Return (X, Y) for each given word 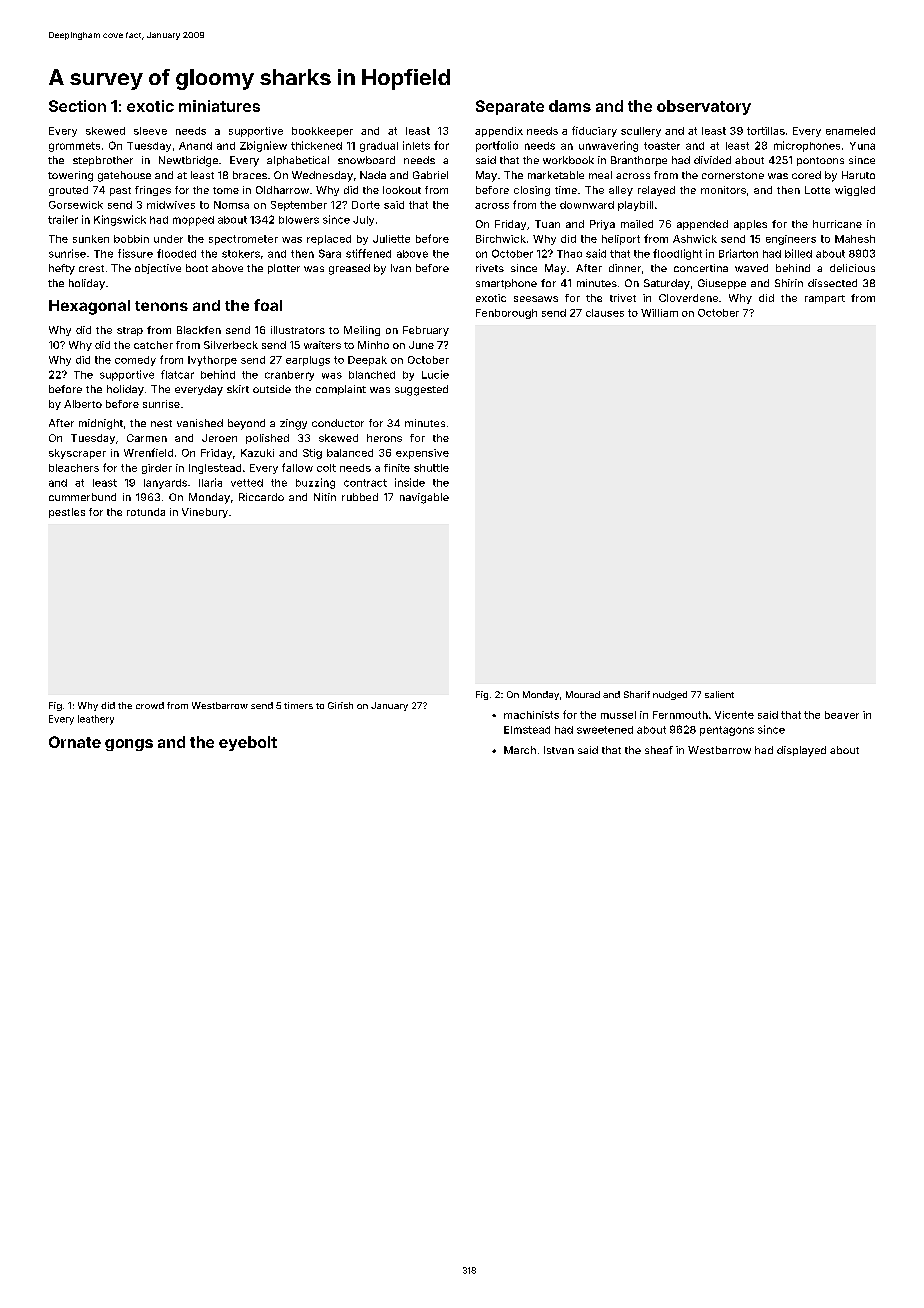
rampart (825, 299)
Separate (510, 107)
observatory (704, 107)
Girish (340, 705)
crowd (150, 705)
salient (719, 694)
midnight (101, 424)
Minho (373, 345)
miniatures (219, 106)
